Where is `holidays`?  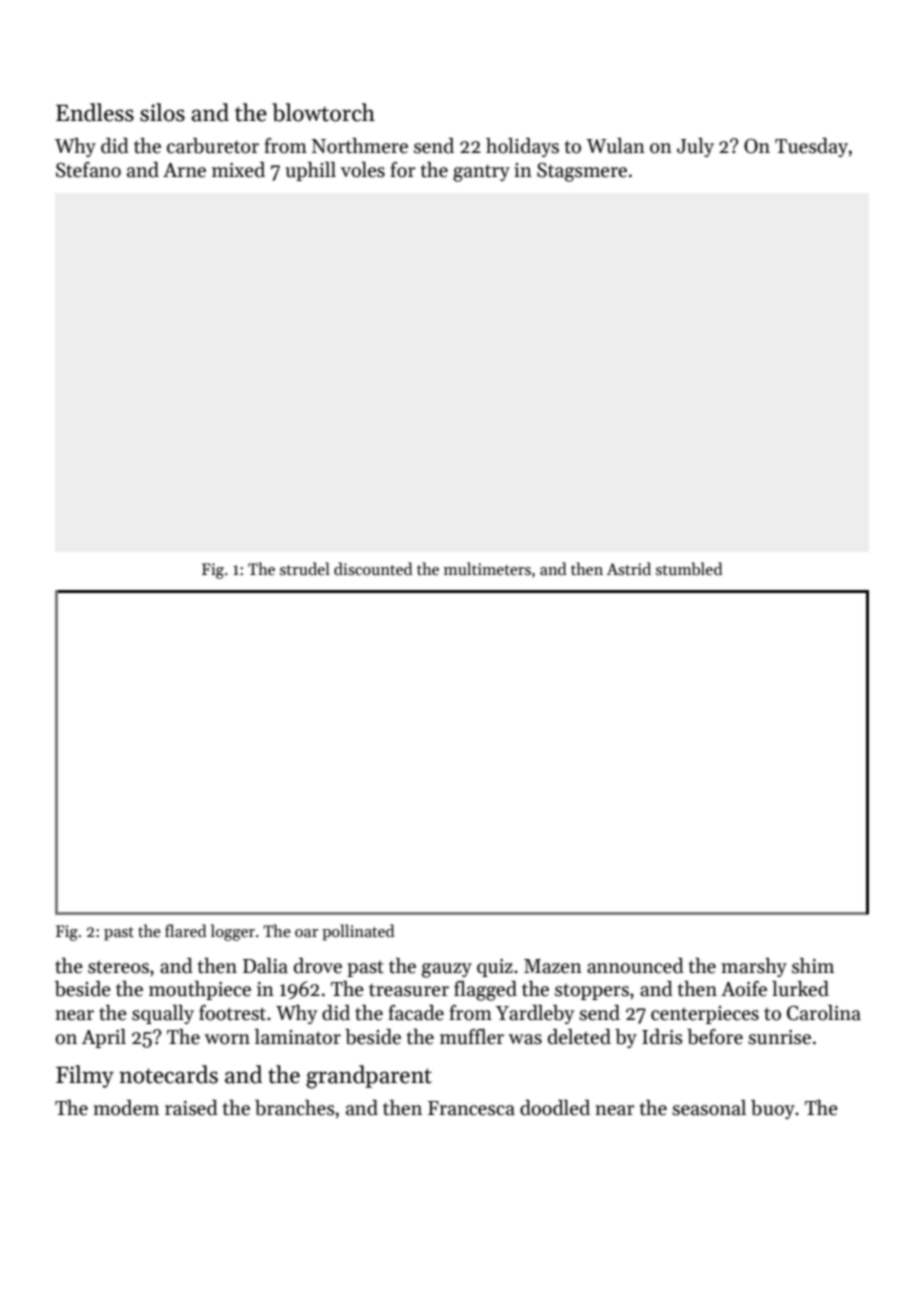
holidays is located at coordinates (522, 147).
